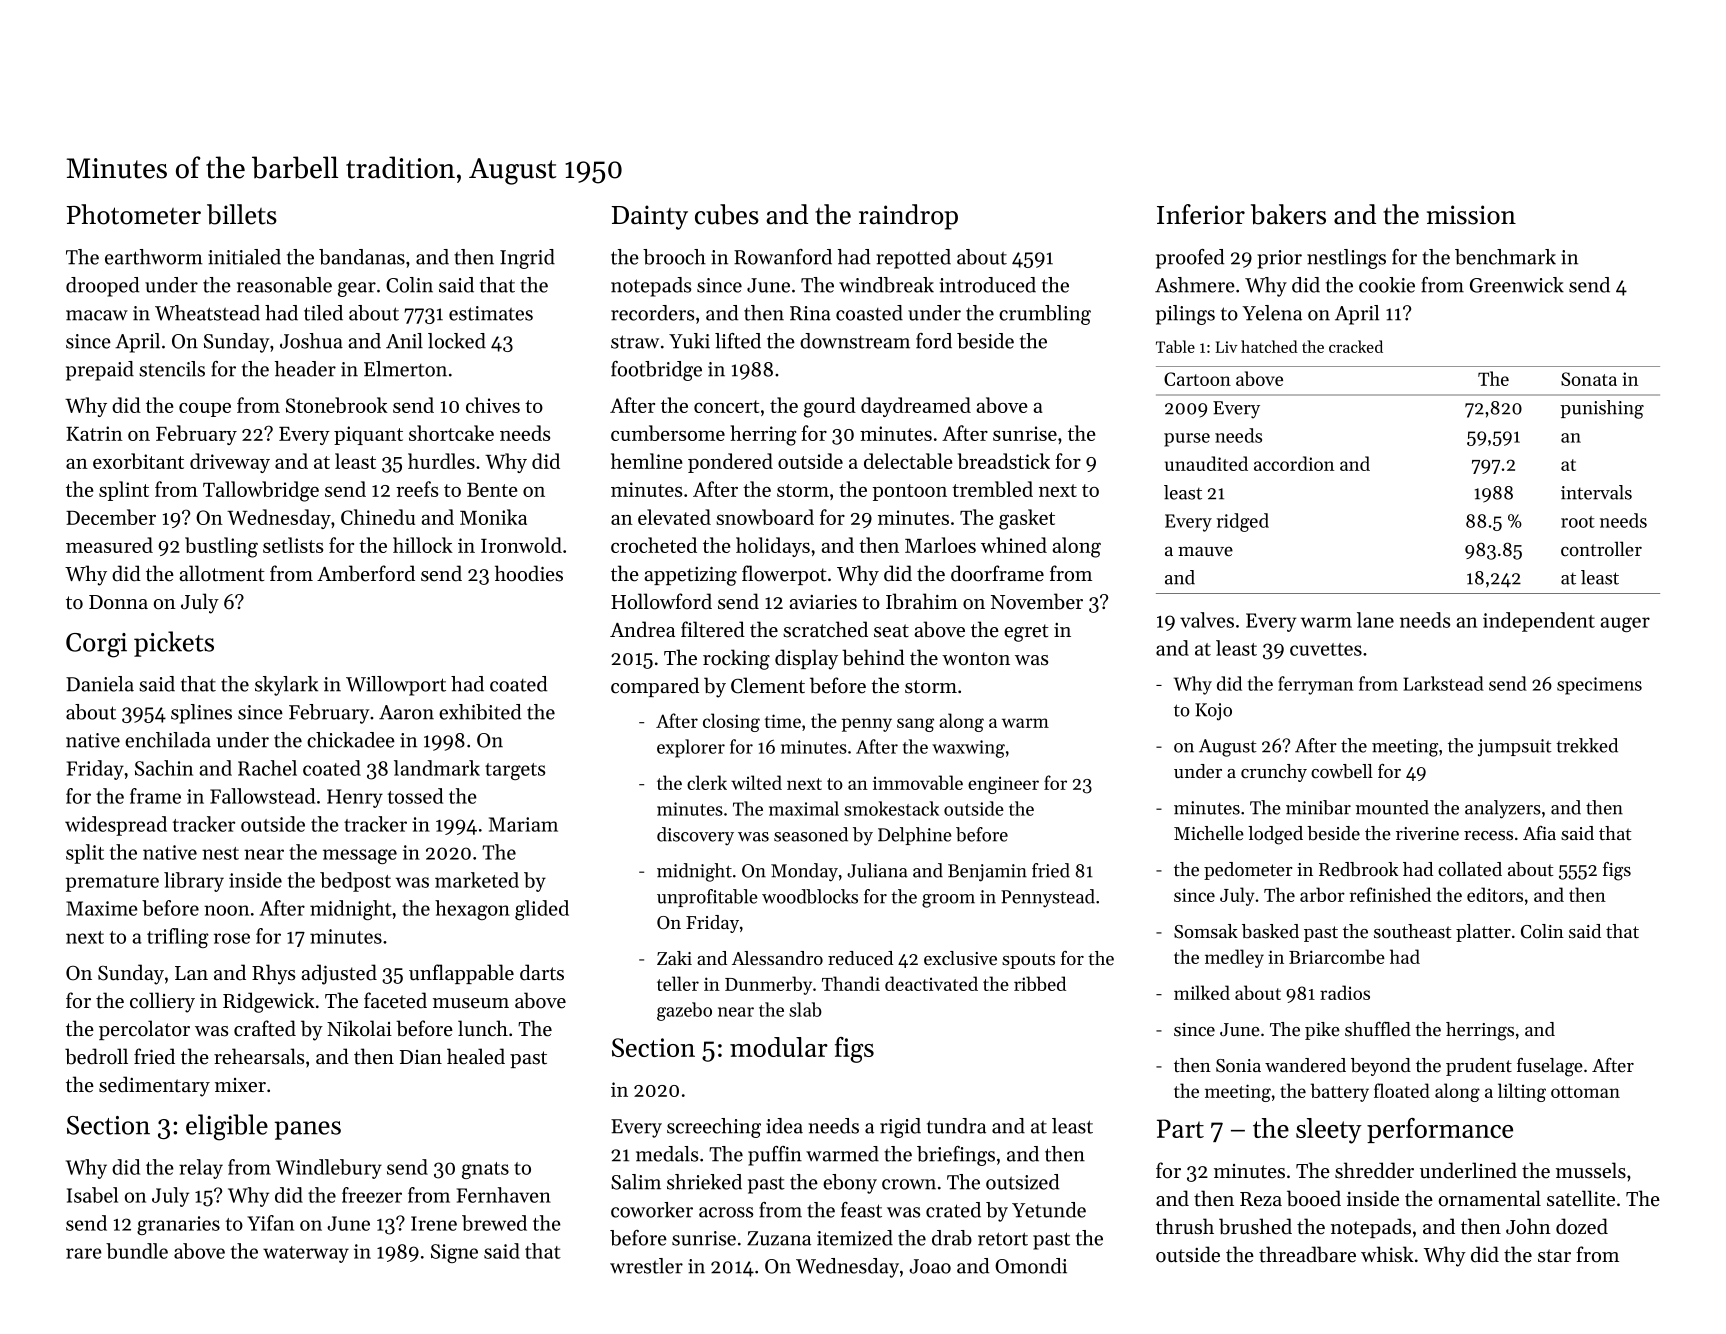  I want to click on initialed, so click(244, 257).
